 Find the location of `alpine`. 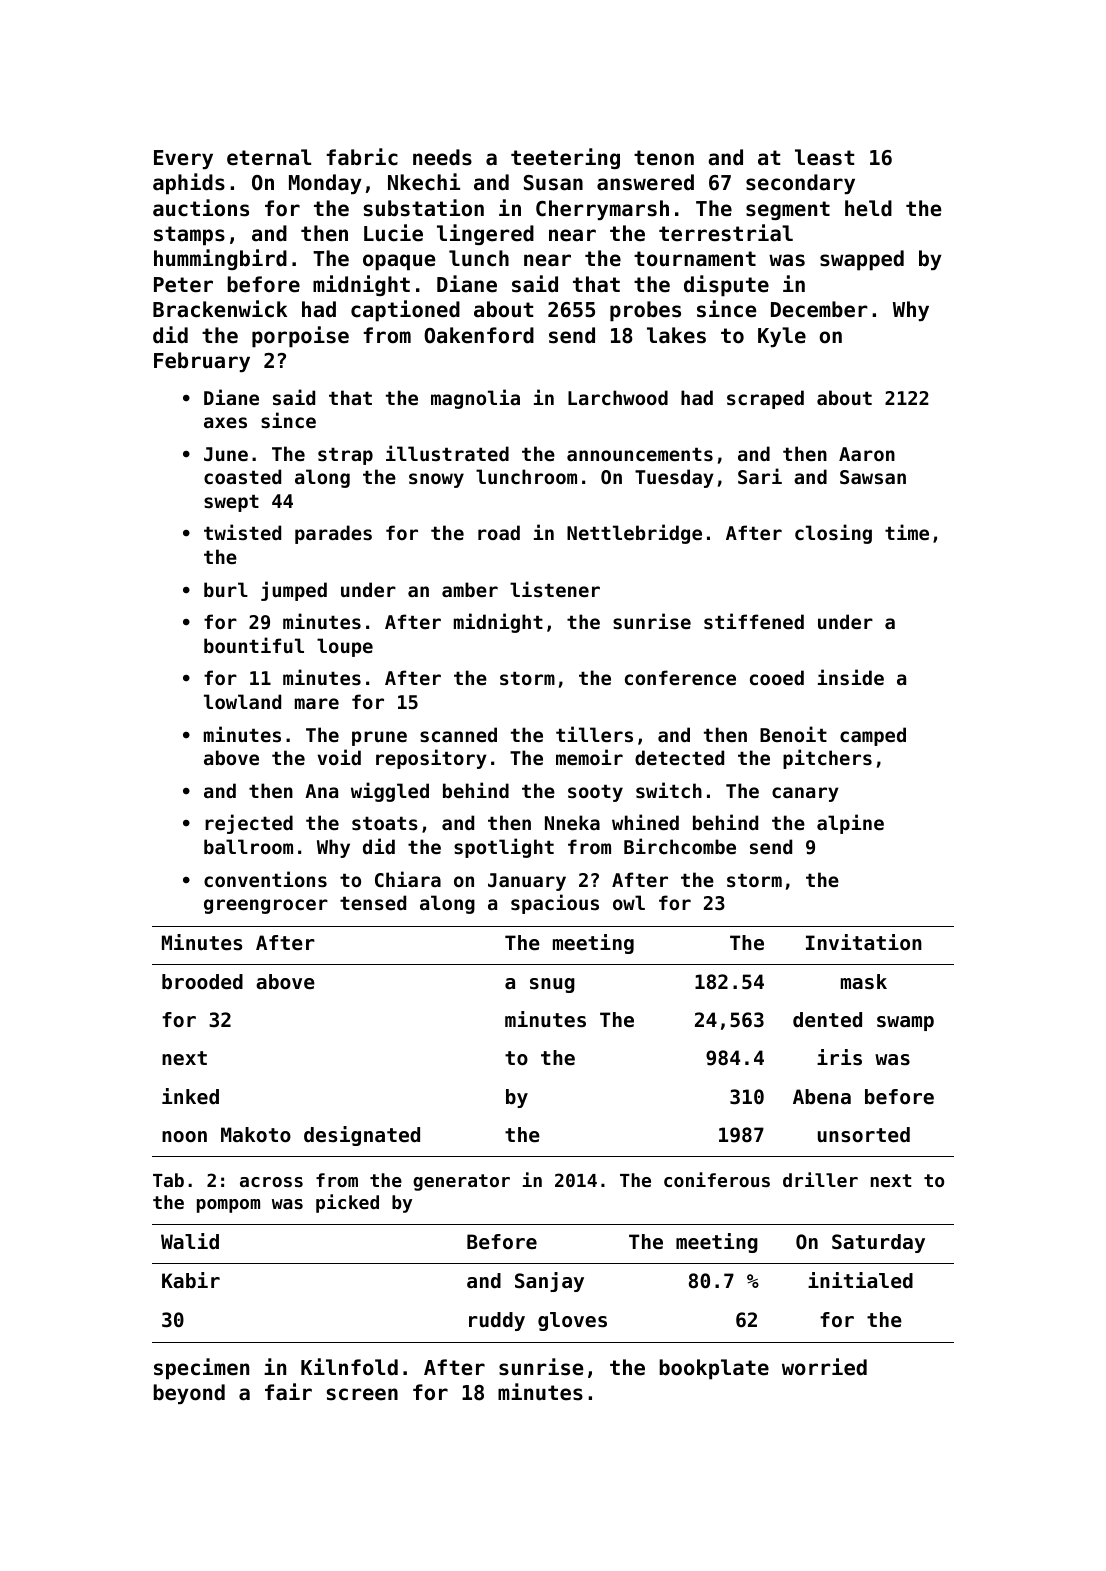

alpine is located at coordinates (850, 824).
